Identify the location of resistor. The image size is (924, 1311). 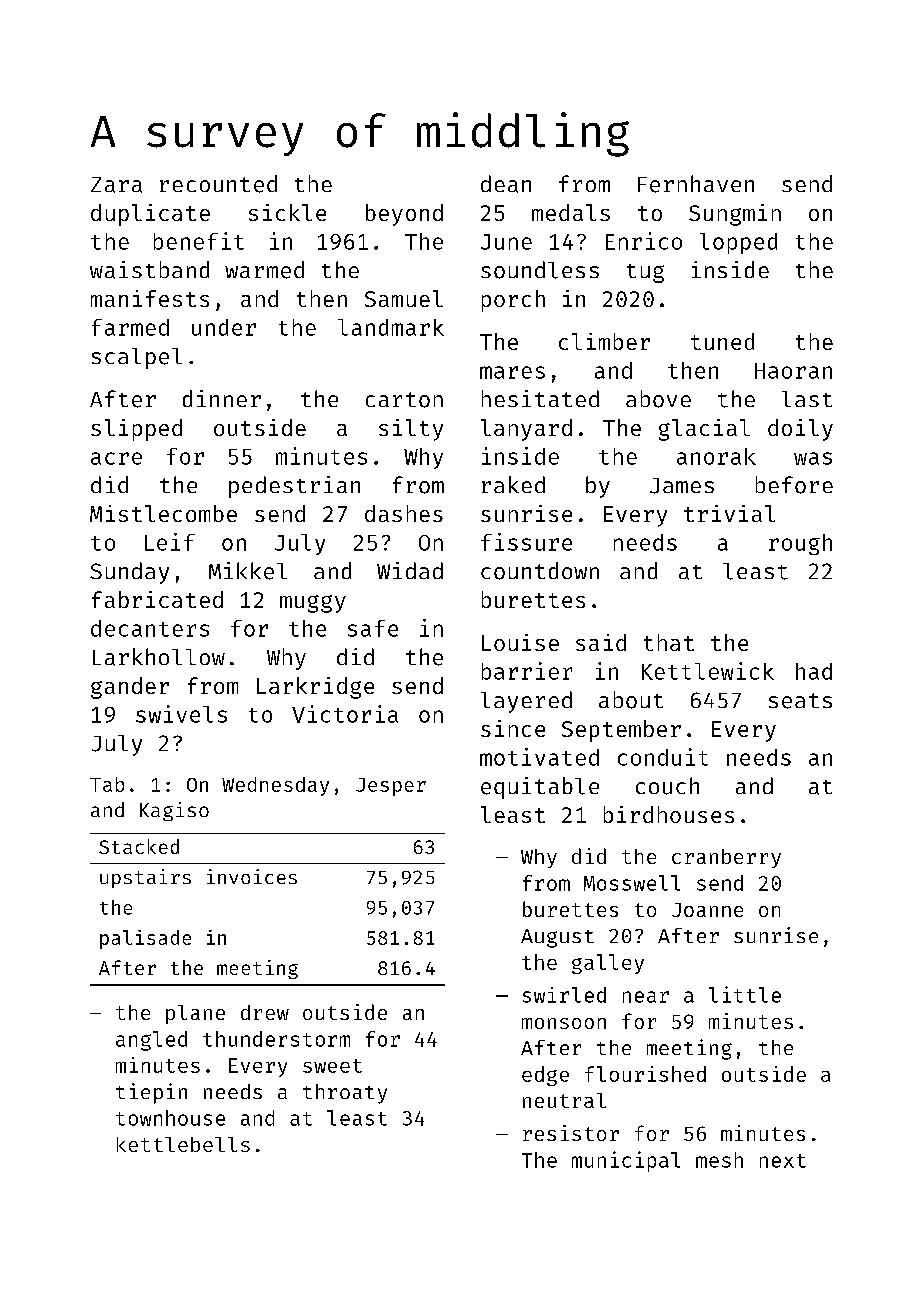
(571, 1133).
